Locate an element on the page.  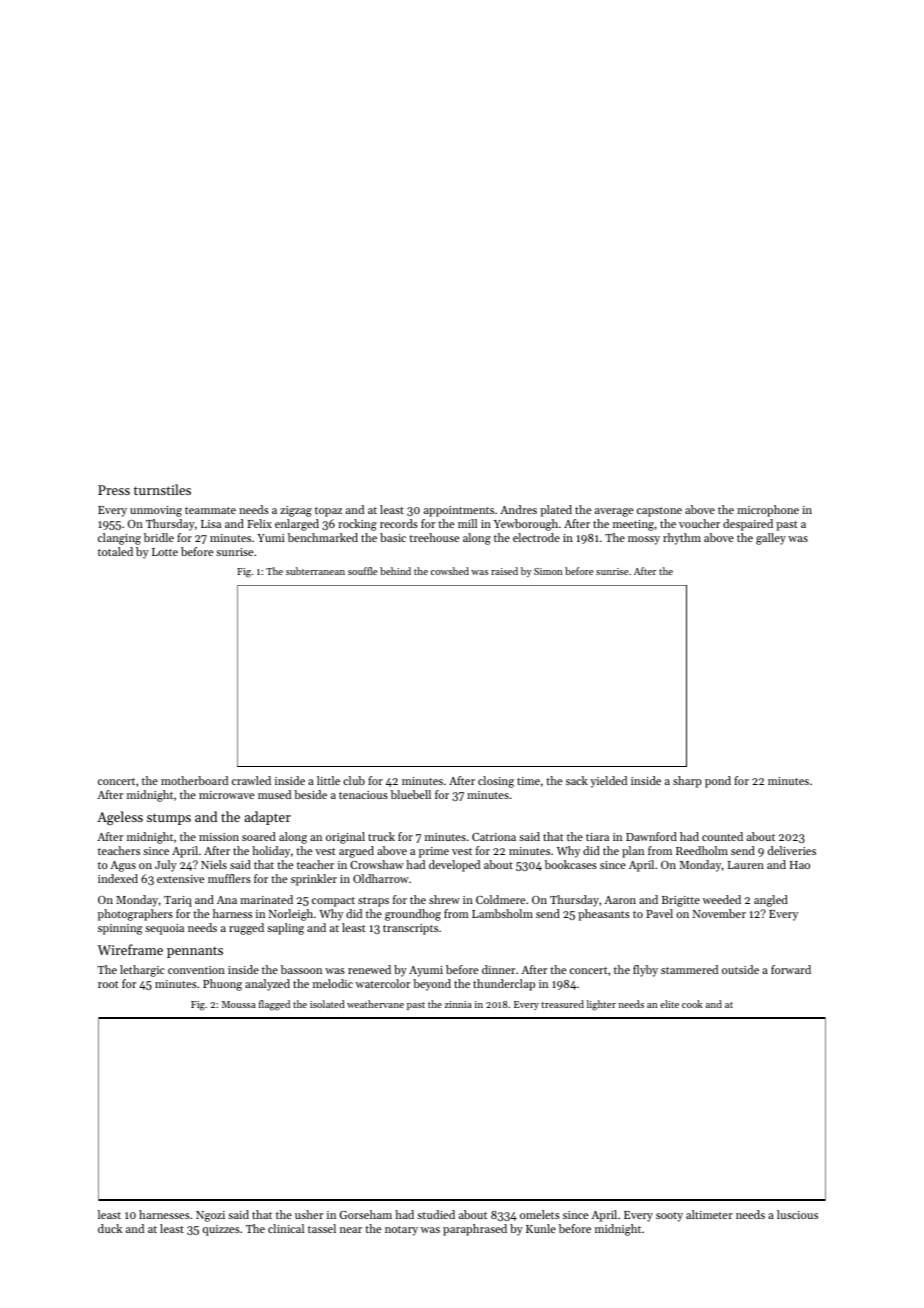
duck is located at coordinates (110, 1228).
